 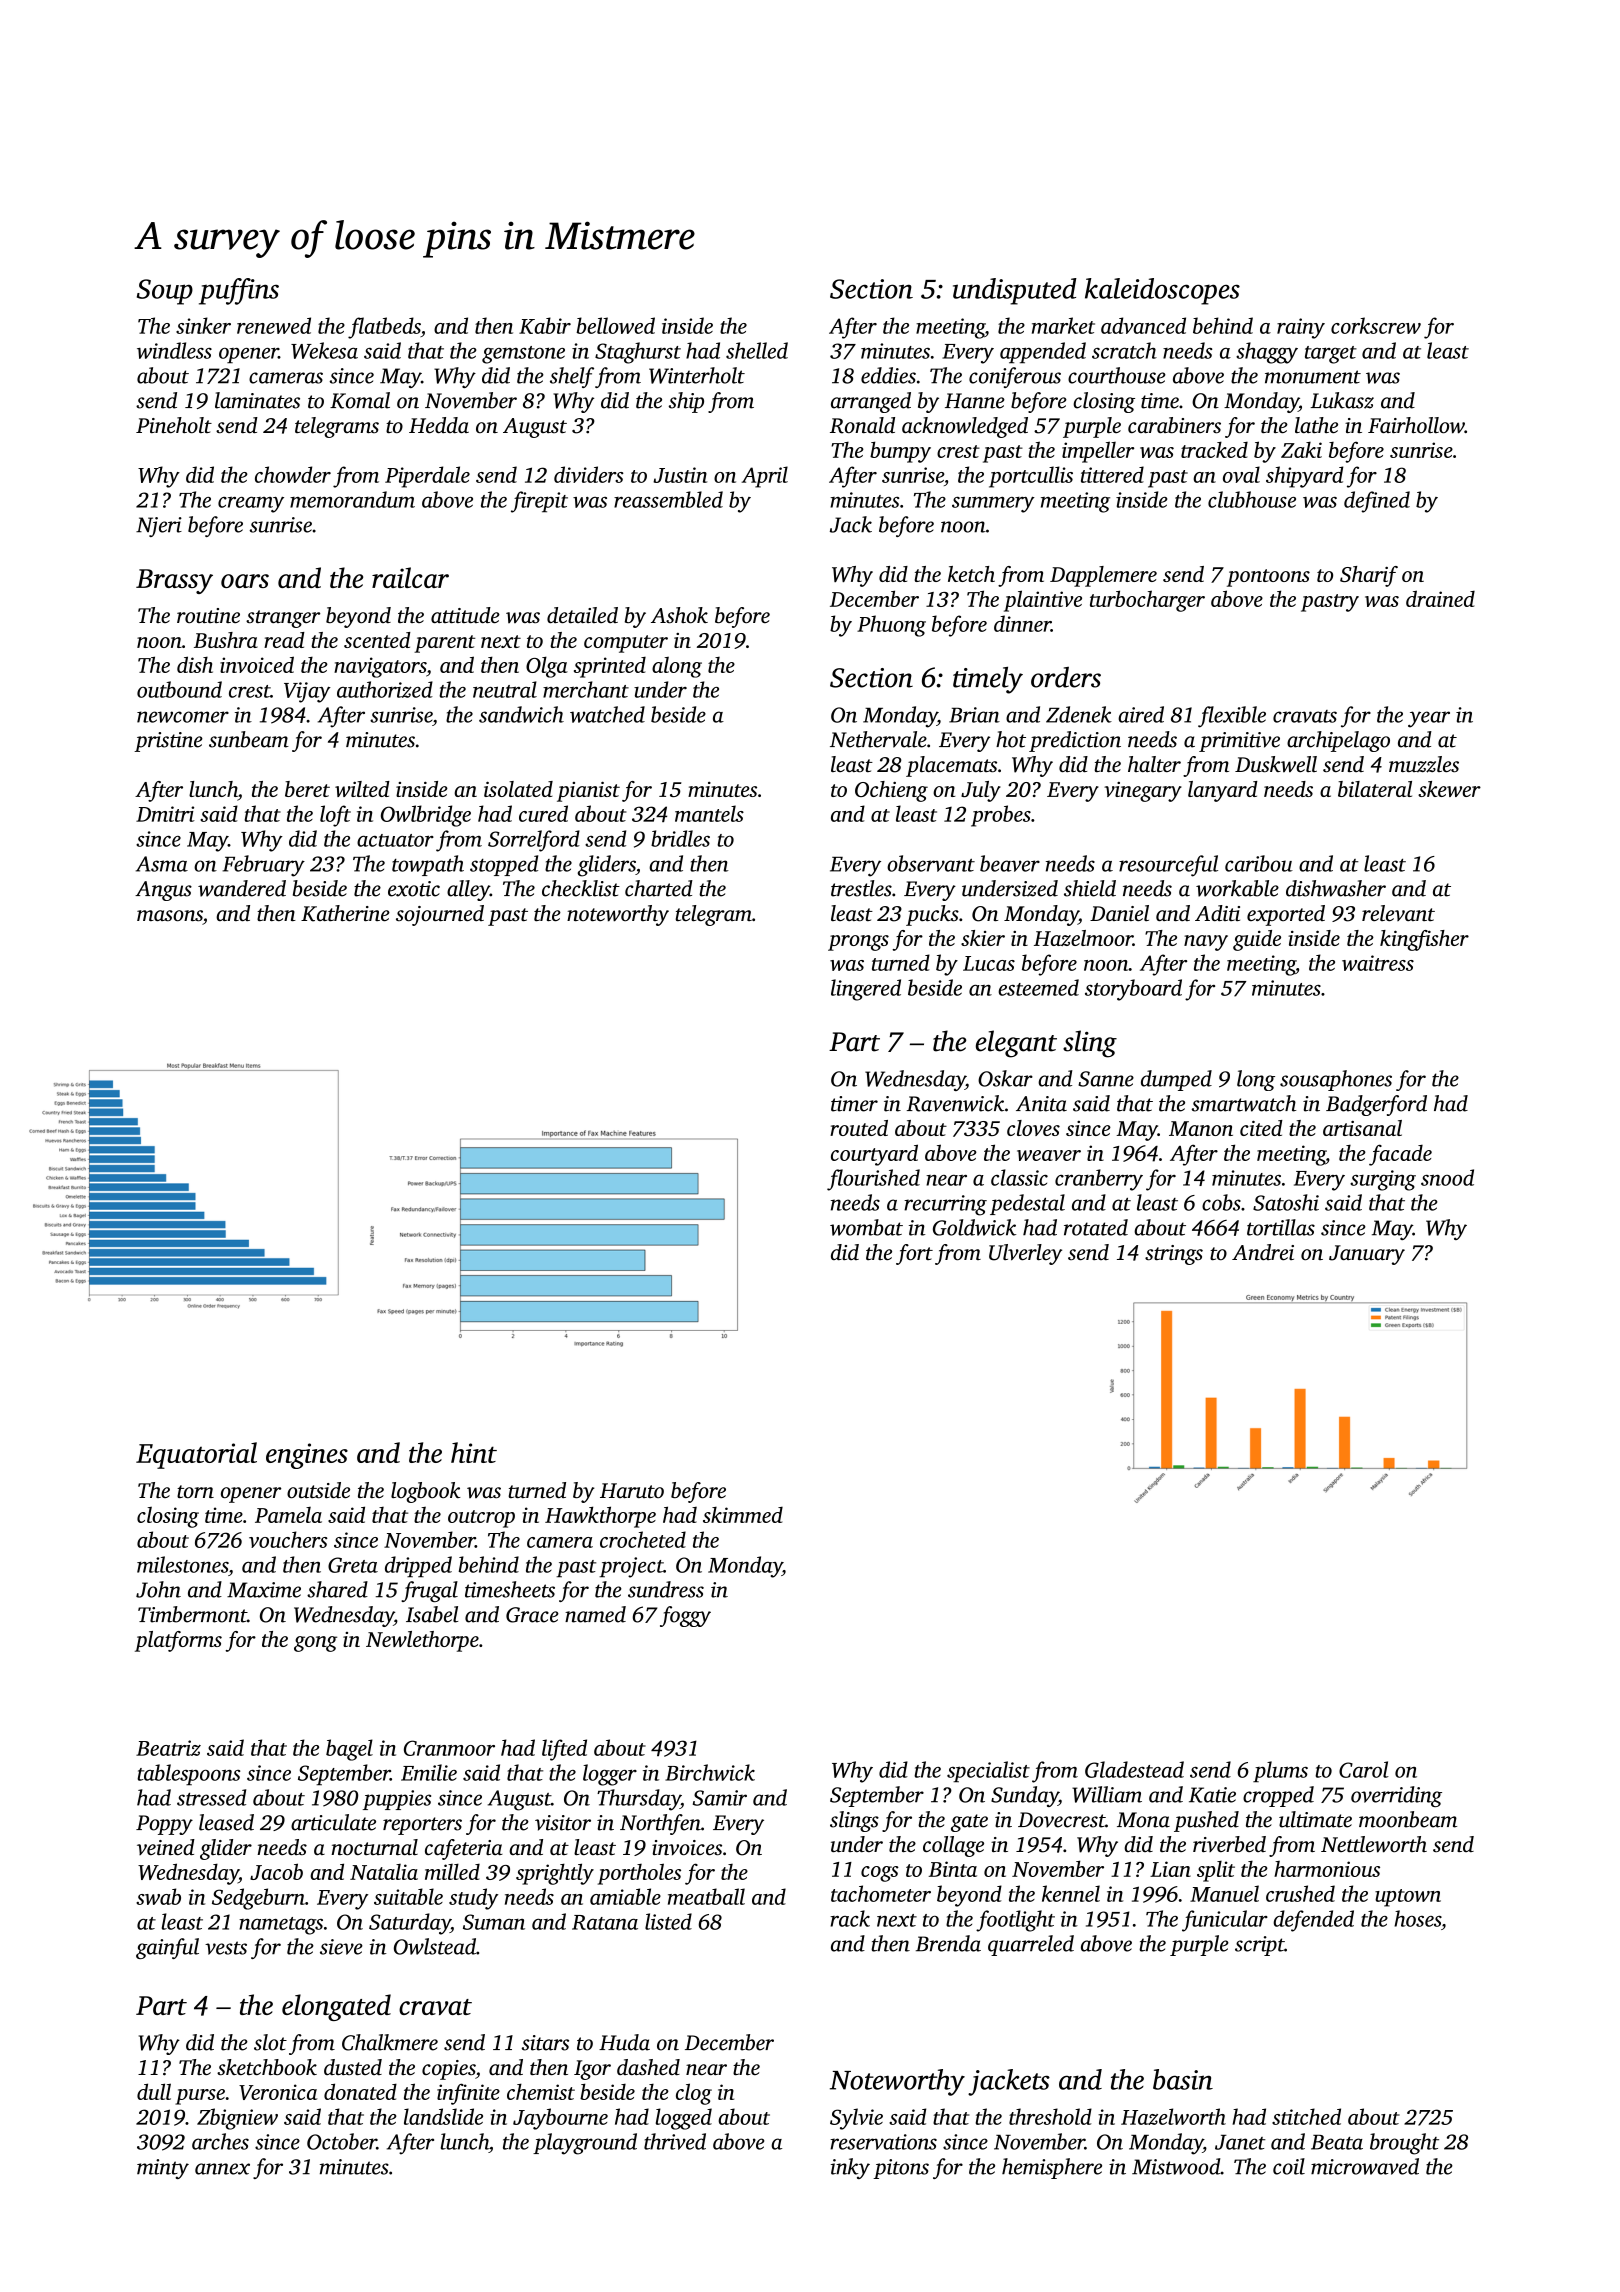 I want to click on thrived, so click(x=675, y=2141).
